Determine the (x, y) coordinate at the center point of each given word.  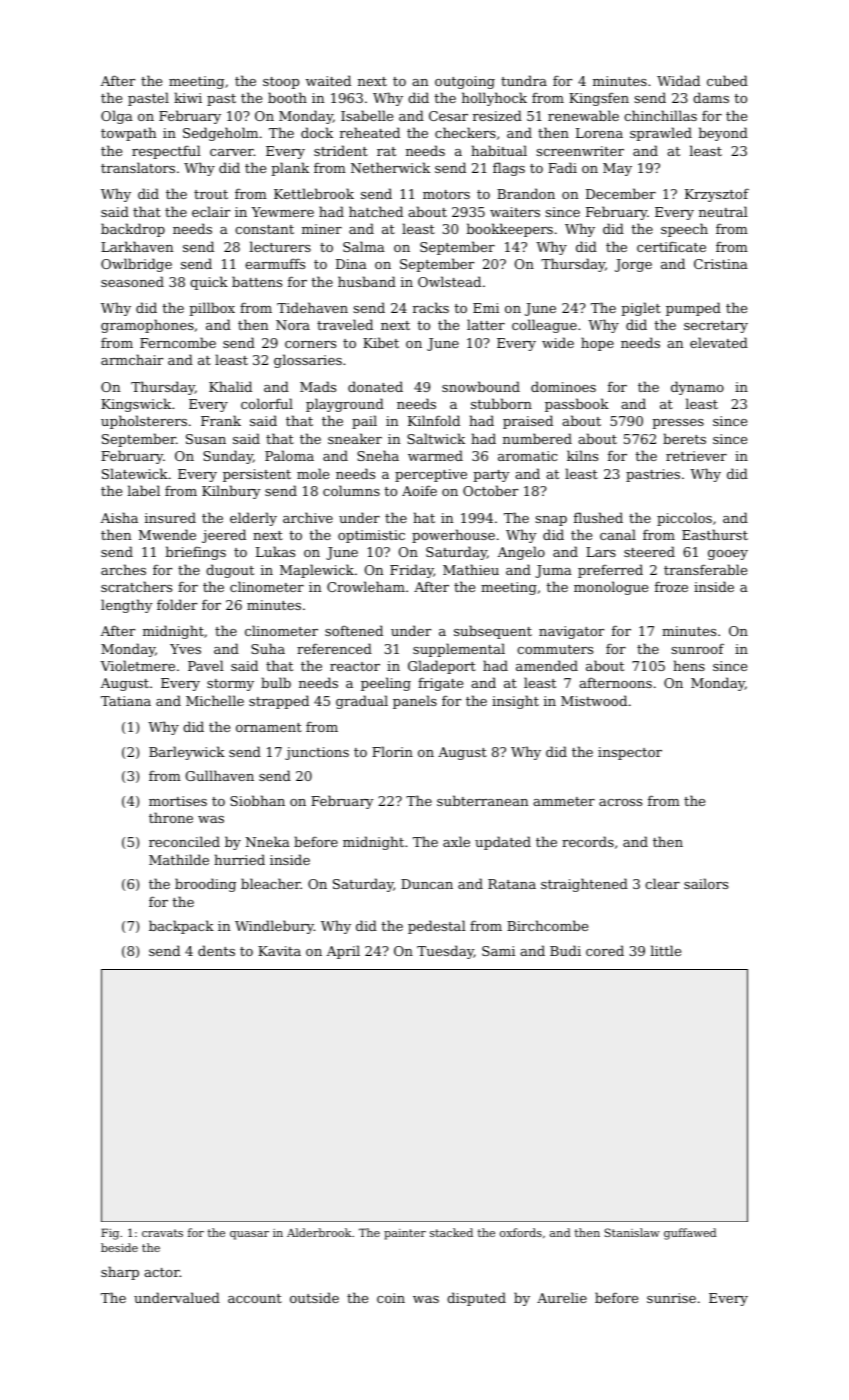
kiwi (188, 97)
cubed (727, 80)
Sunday (228, 457)
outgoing (465, 82)
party (491, 476)
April (343, 952)
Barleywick (187, 753)
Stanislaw (632, 1232)
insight (515, 702)
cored (605, 950)
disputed (476, 1299)
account (255, 1298)
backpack (181, 927)
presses (678, 424)
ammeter (564, 801)
